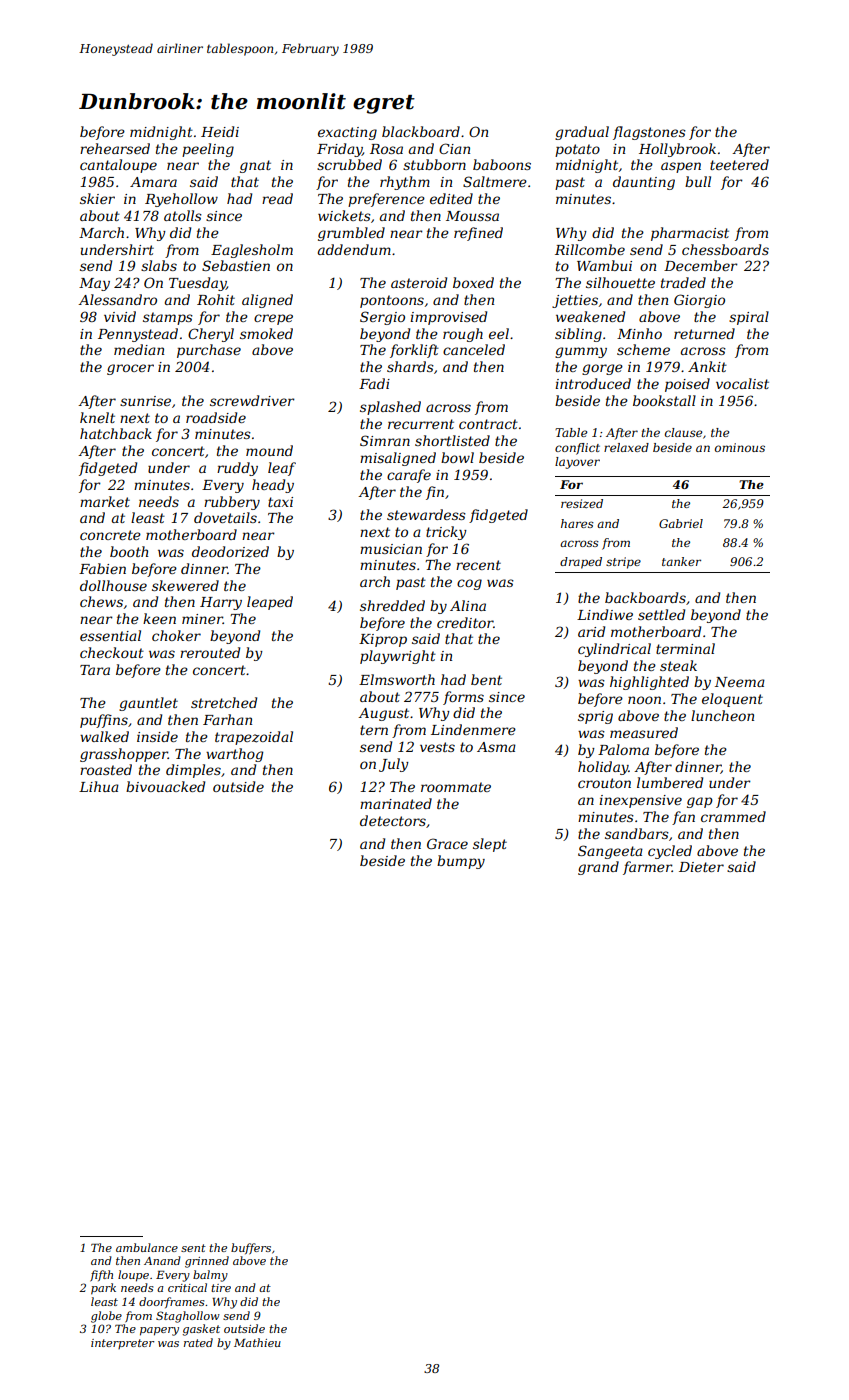 This image has width=849, height=1400. I want to click on Heidi, so click(220, 131).
